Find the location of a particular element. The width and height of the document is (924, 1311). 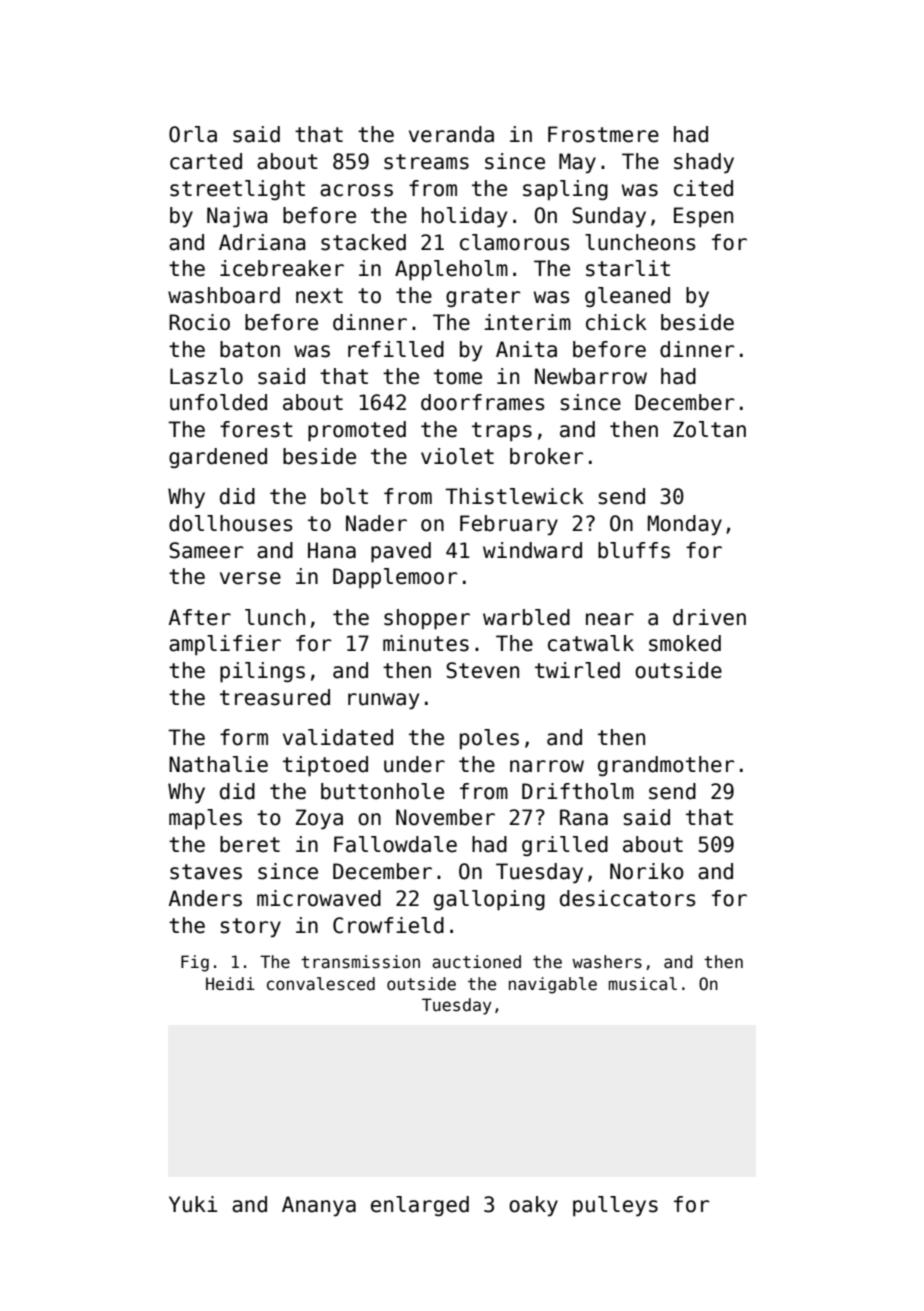

Nathalie is located at coordinates (218, 764).
